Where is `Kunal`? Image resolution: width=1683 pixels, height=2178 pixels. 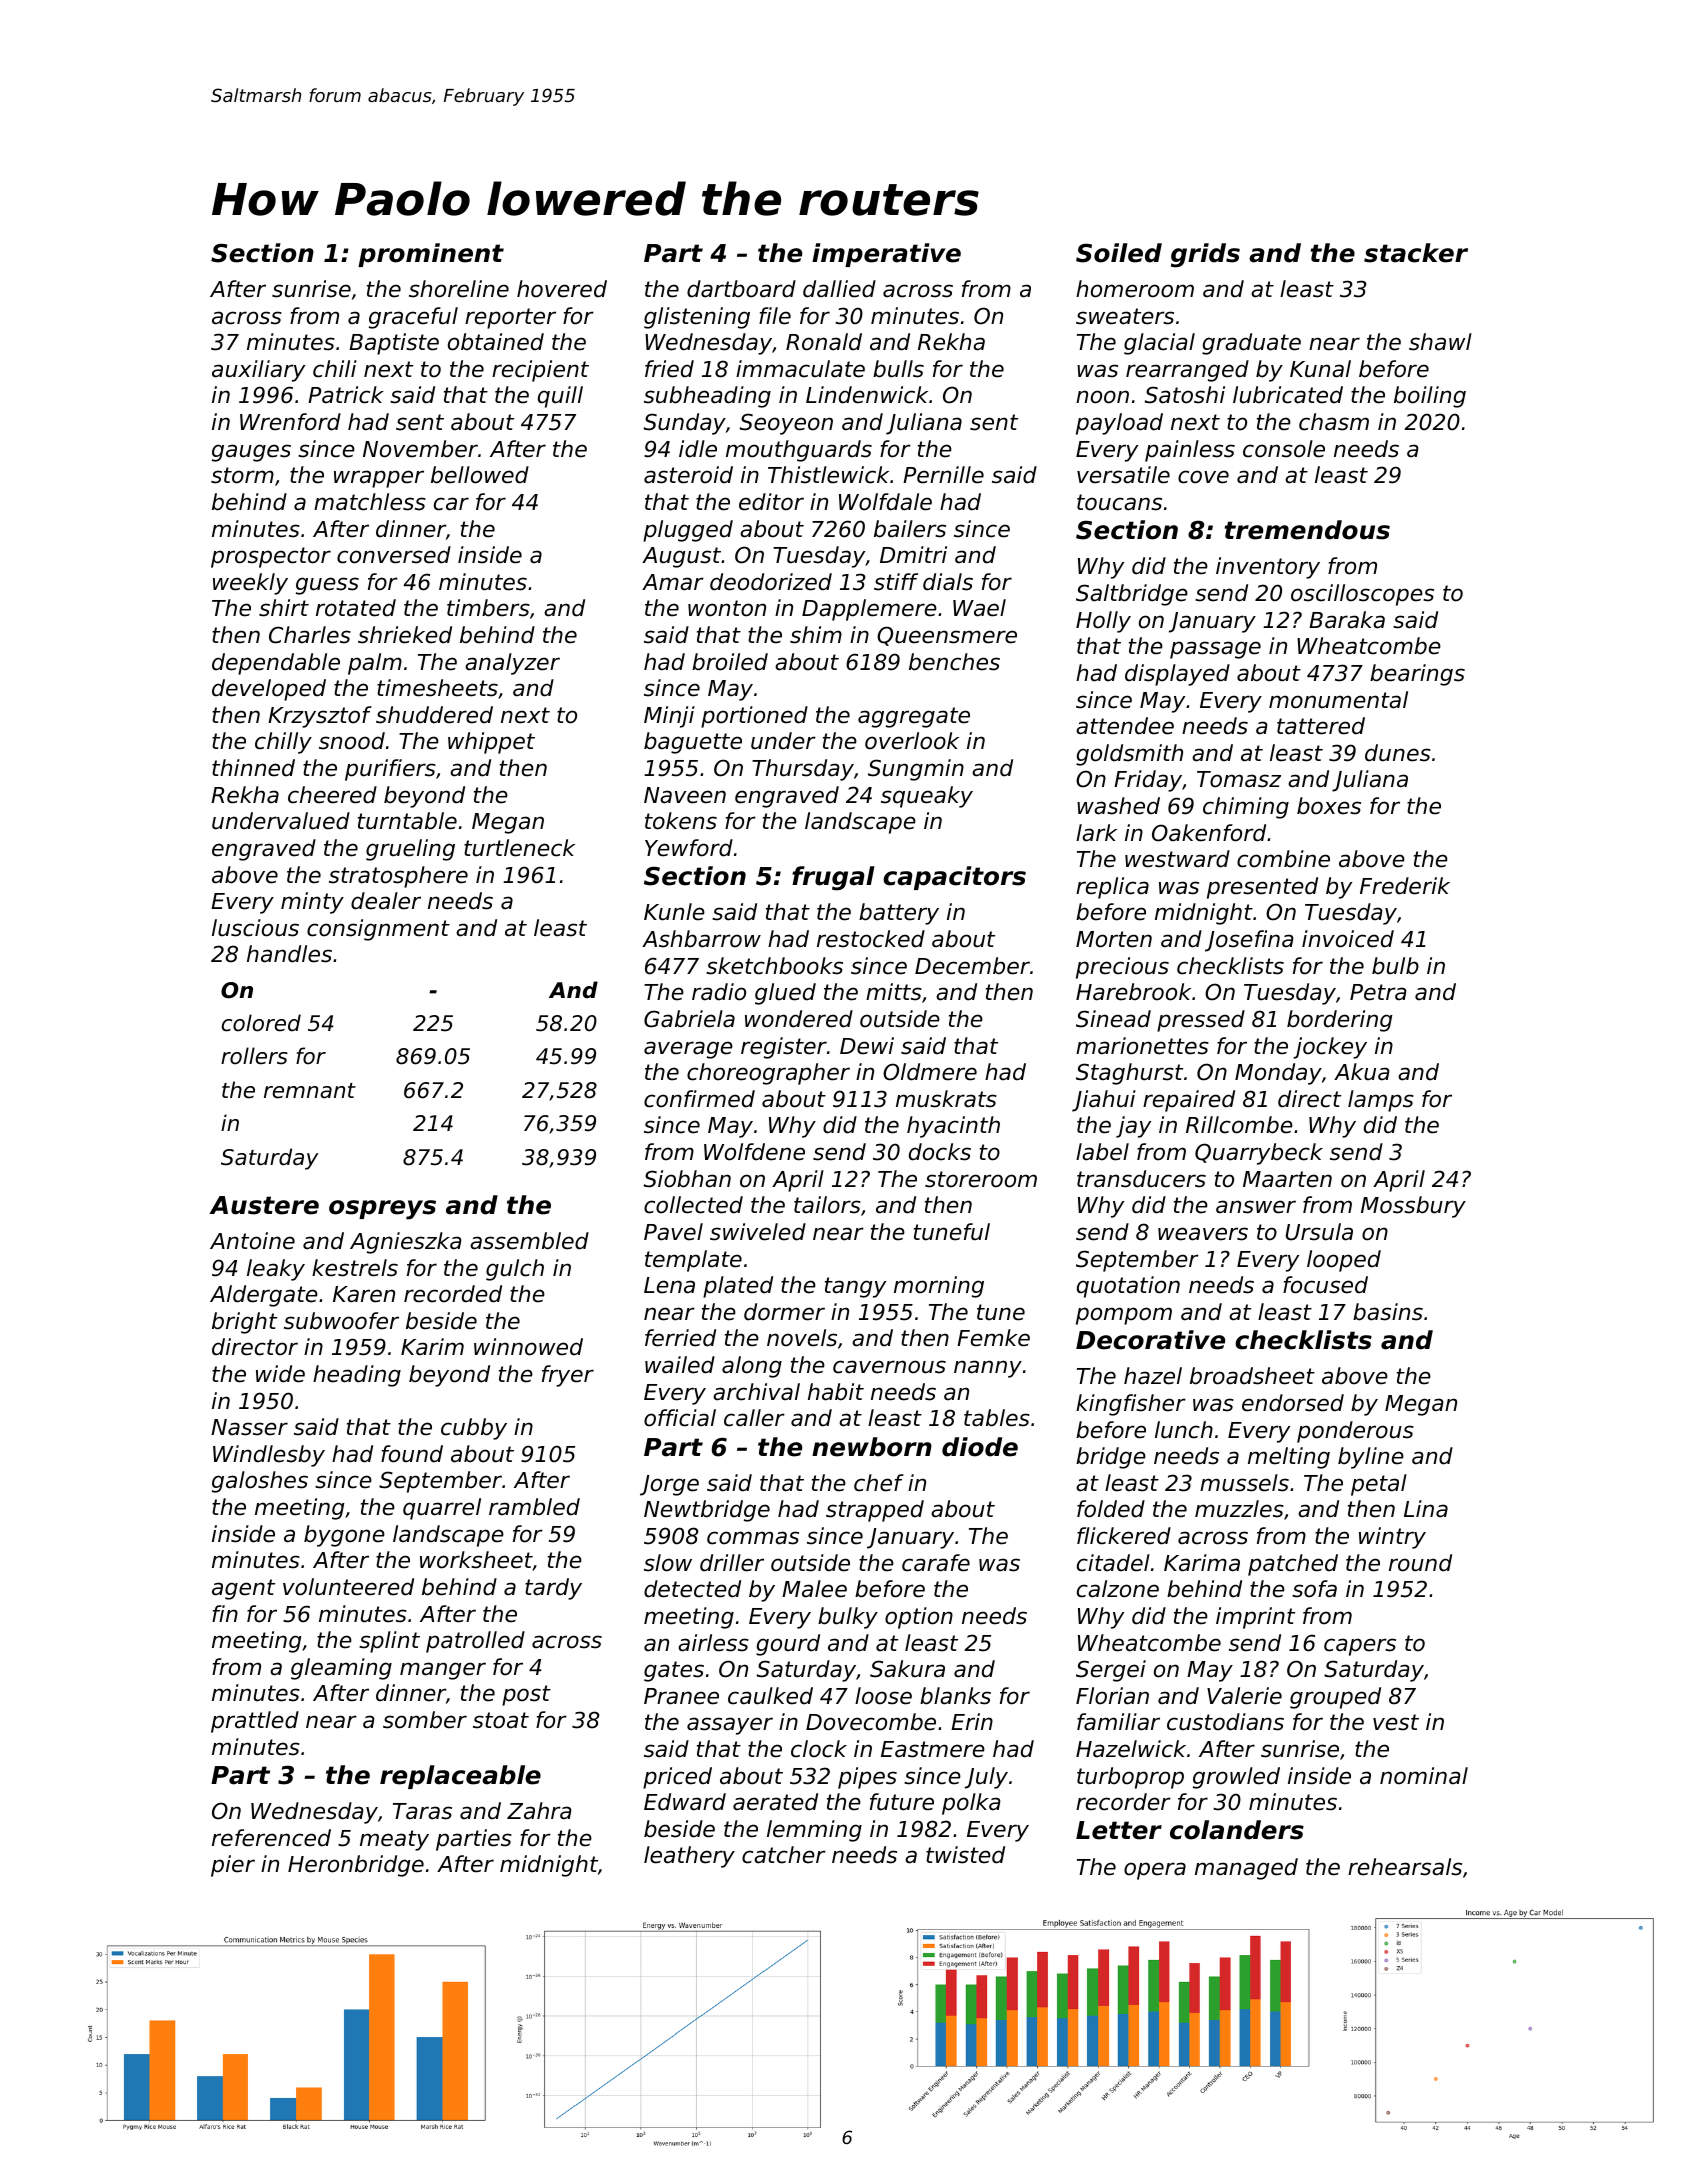
Kunal is located at coordinates (1320, 369).
